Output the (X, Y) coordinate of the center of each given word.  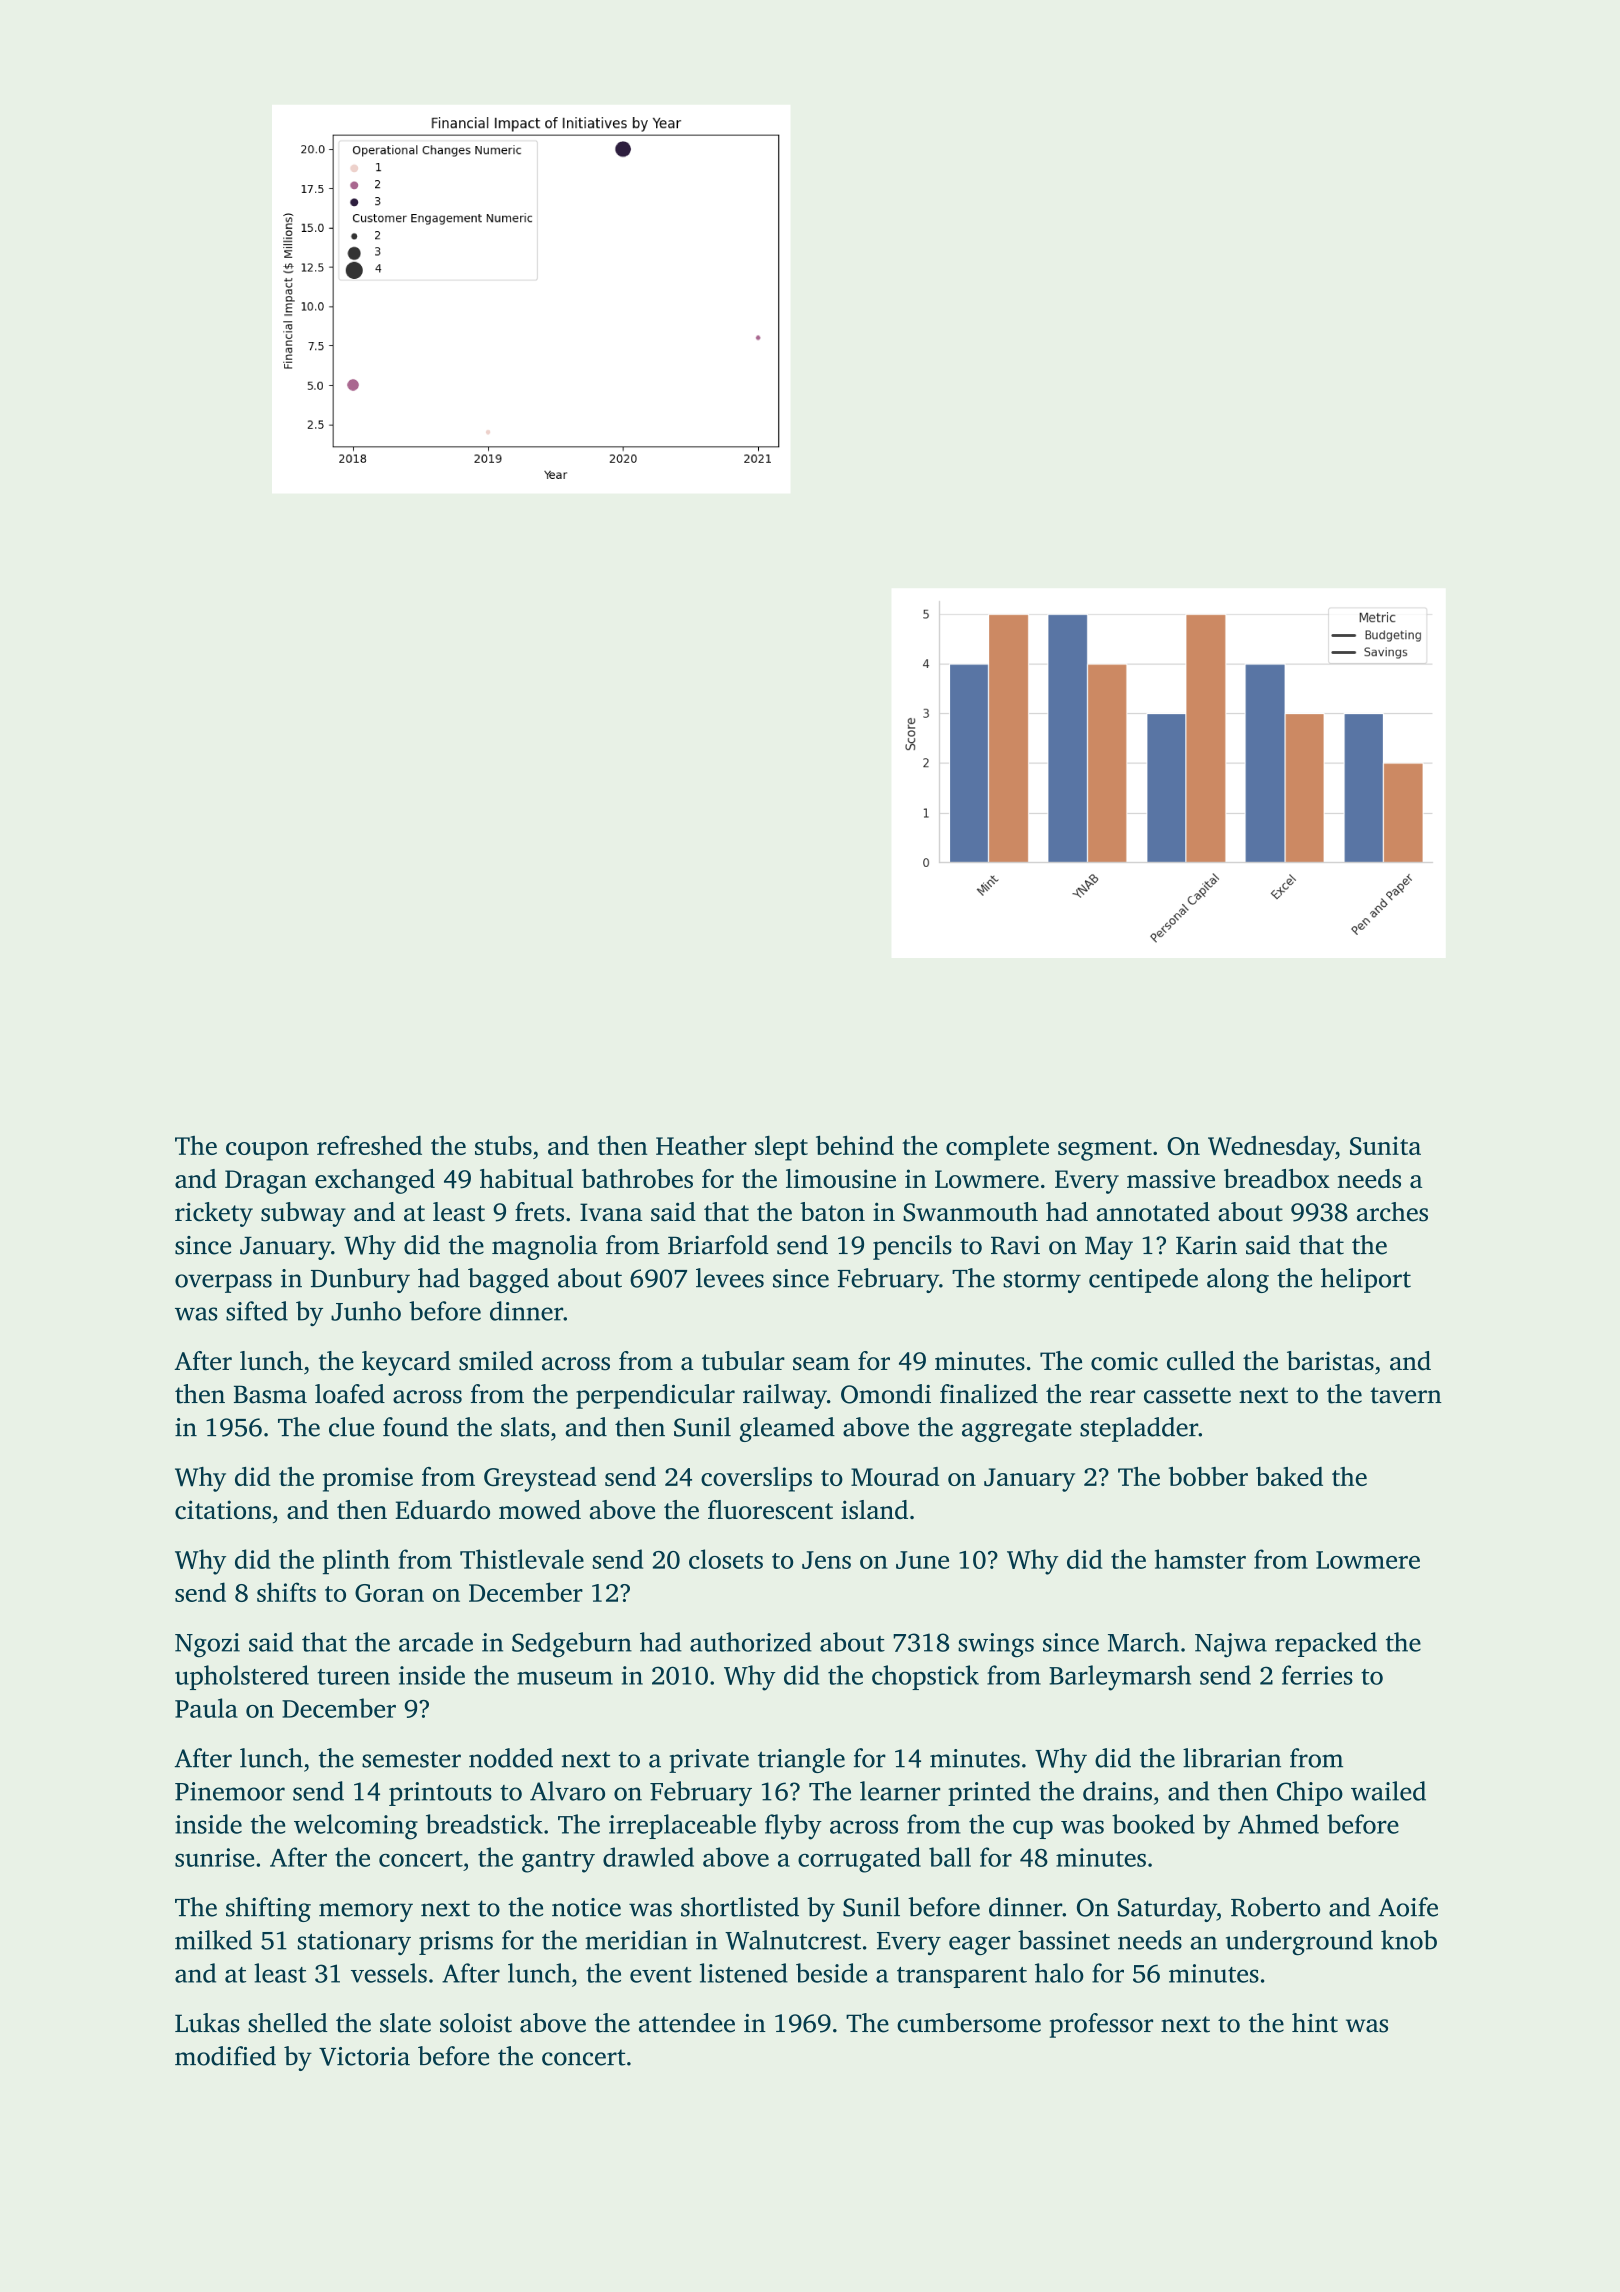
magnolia (545, 1247)
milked (213, 1940)
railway (785, 1396)
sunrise (214, 1857)
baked (1289, 1476)
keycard (406, 1363)
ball (950, 1857)
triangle (801, 1760)
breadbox (1277, 1178)
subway (303, 1214)
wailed (1388, 1791)
